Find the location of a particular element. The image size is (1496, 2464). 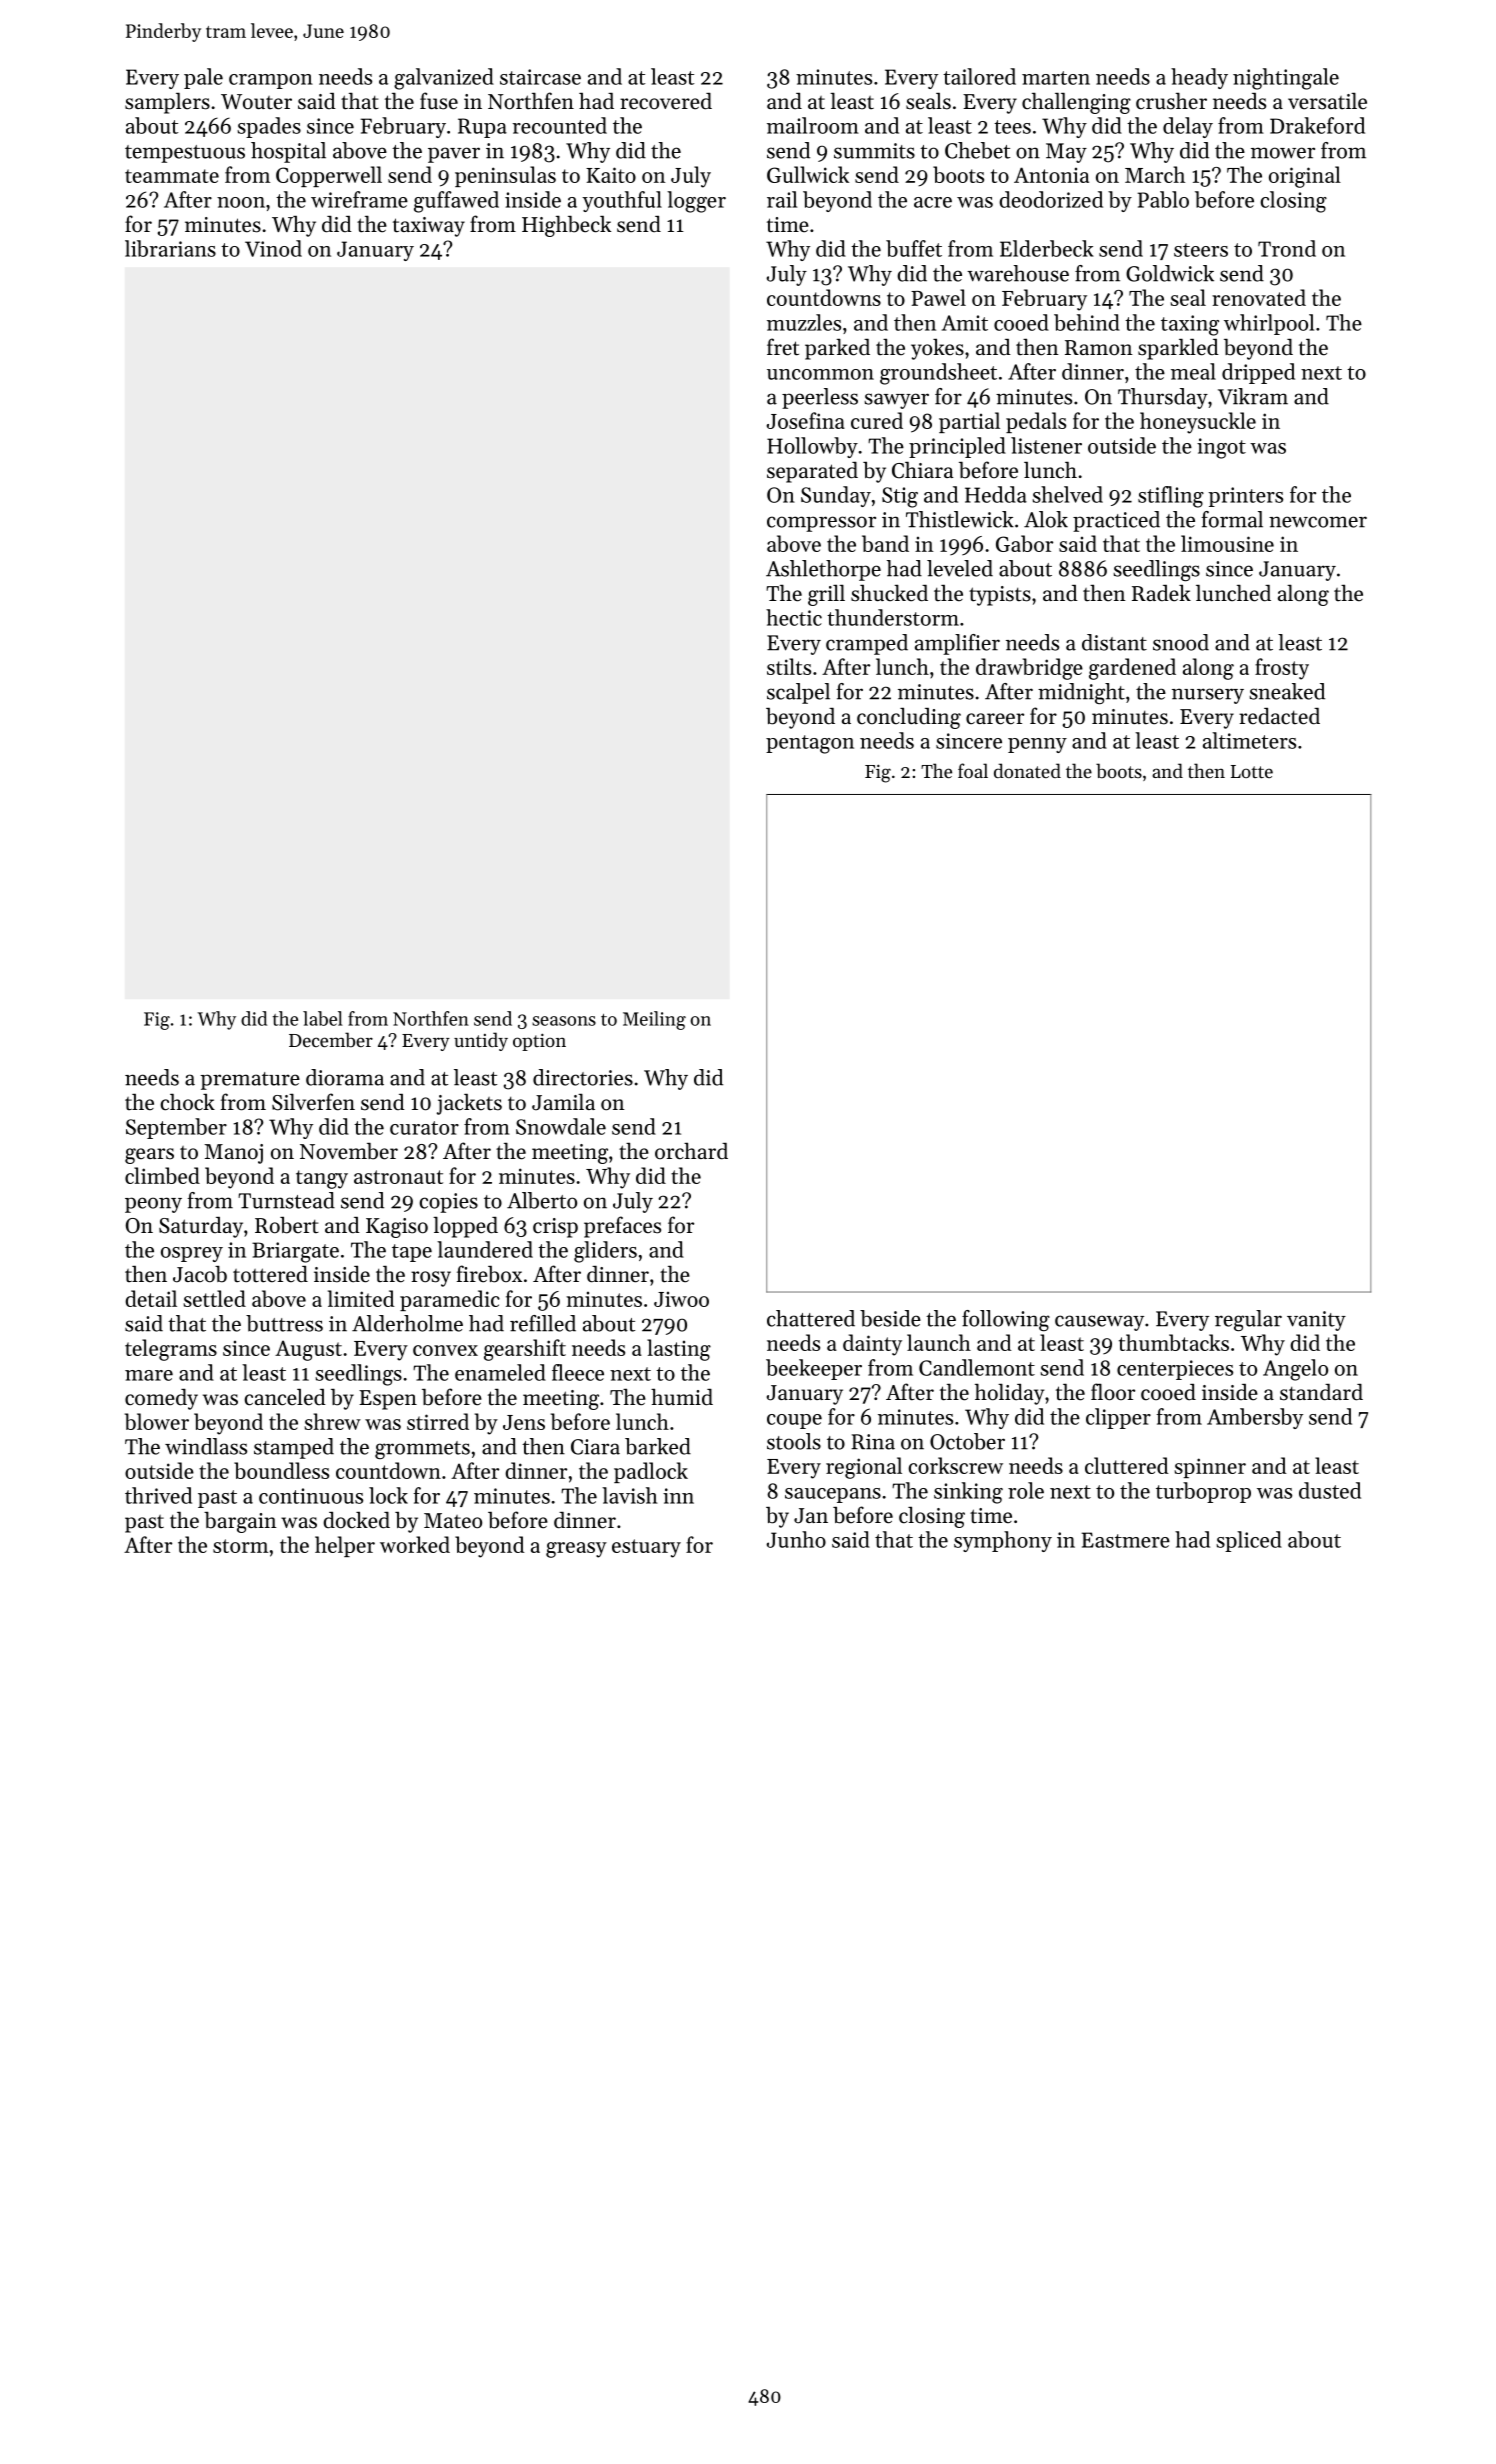

label is located at coordinates (323, 1018).
